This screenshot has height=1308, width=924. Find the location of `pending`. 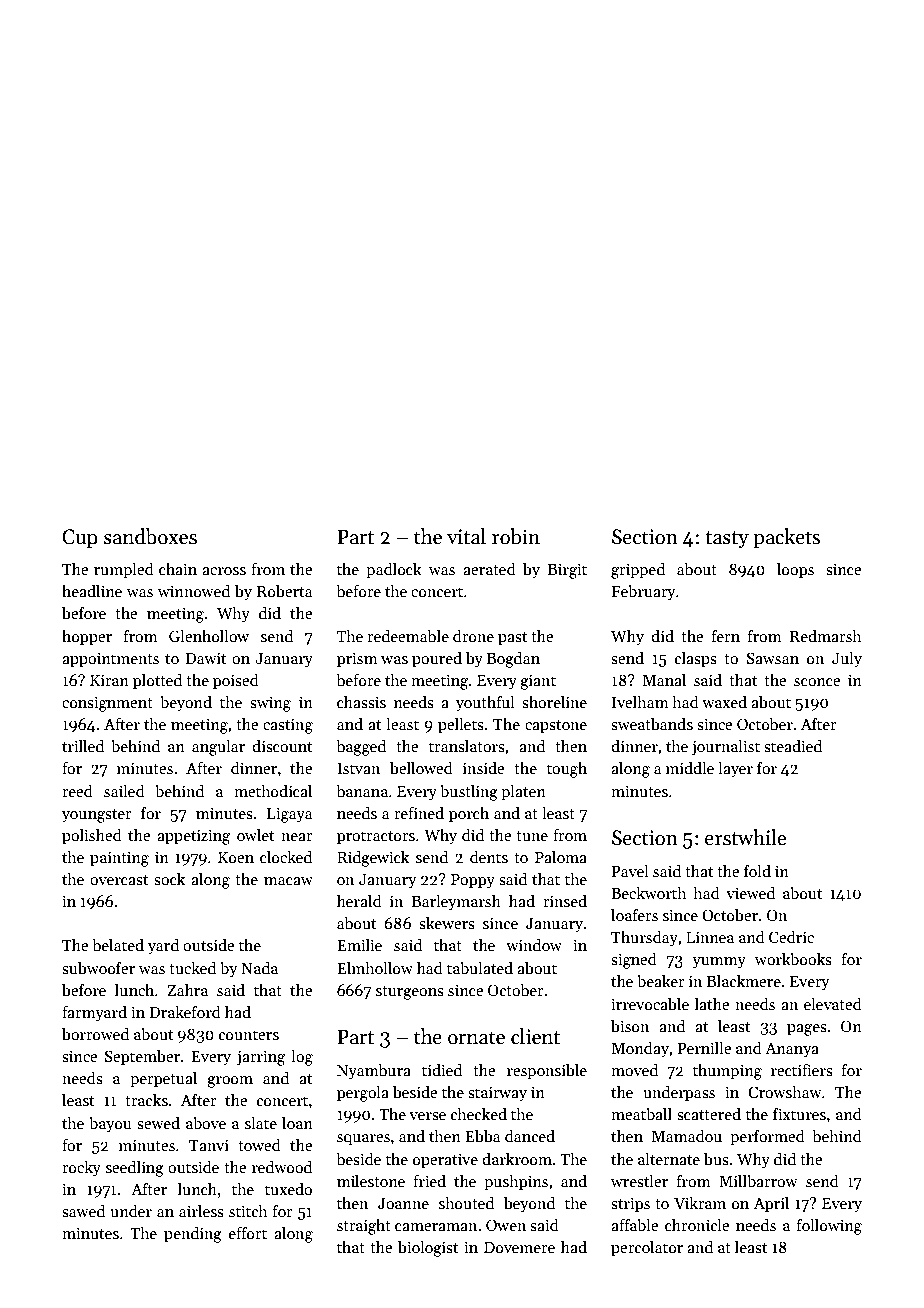

pending is located at coordinates (193, 1235).
